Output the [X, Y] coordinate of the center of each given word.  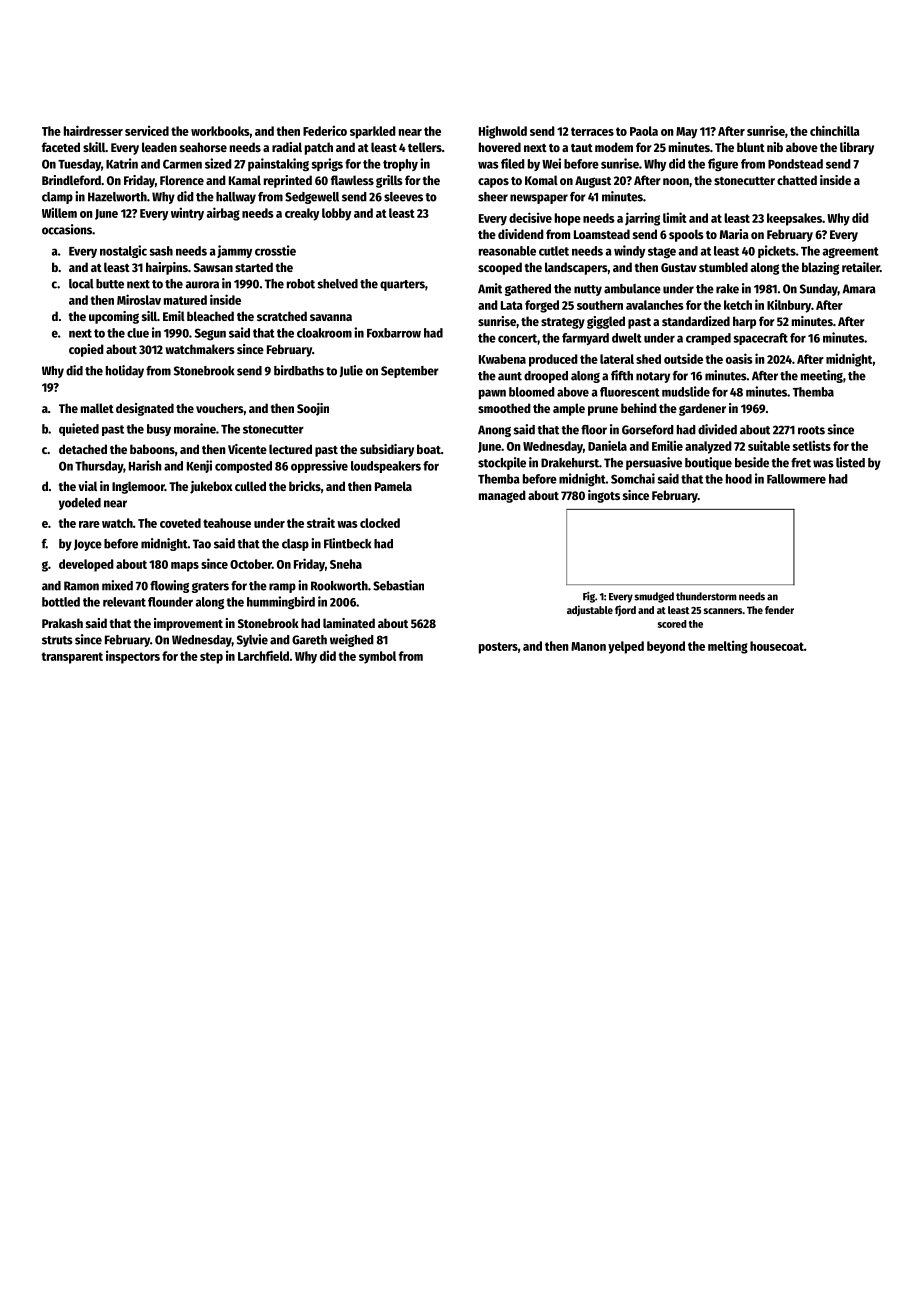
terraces [592, 131]
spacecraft [760, 339]
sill [149, 316]
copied [86, 350]
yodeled [80, 504]
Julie [351, 371]
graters [210, 587]
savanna [331, 317]
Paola [644, 131]
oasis [739, 358]
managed [502, 496]
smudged [654, 597]
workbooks [220, 131]
